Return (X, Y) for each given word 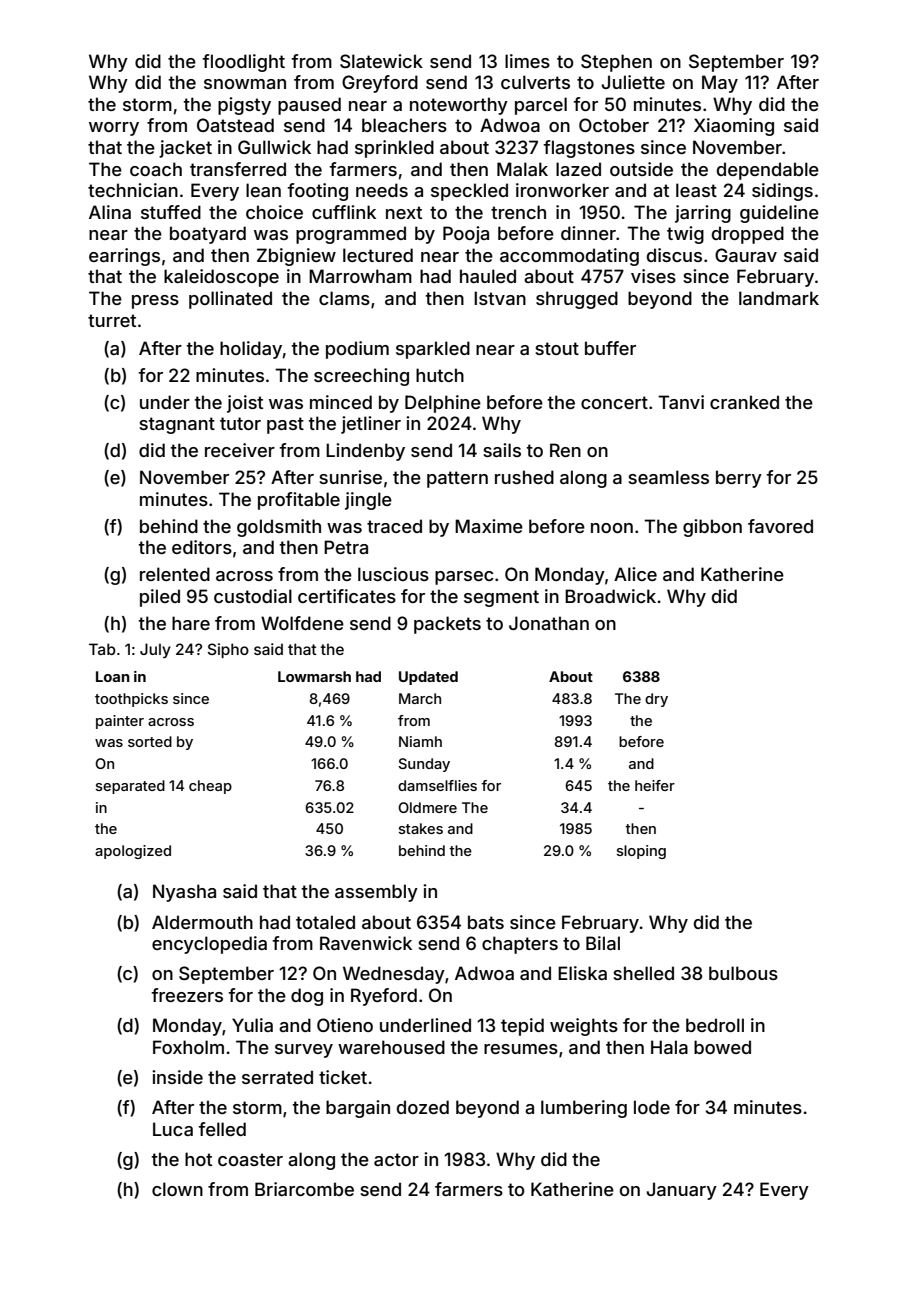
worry (114, 129)
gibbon (712, 528)
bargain (358, 1109)
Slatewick (381, 61)
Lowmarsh (314, 676)
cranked (744, 402)
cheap (210, 787)
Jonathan (549, 623)
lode (652, 1107)
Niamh (420, 741)
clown (177, 1189)
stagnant (177, 425)
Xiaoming (734, 127)
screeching (361, 377)
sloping (641, 852)
